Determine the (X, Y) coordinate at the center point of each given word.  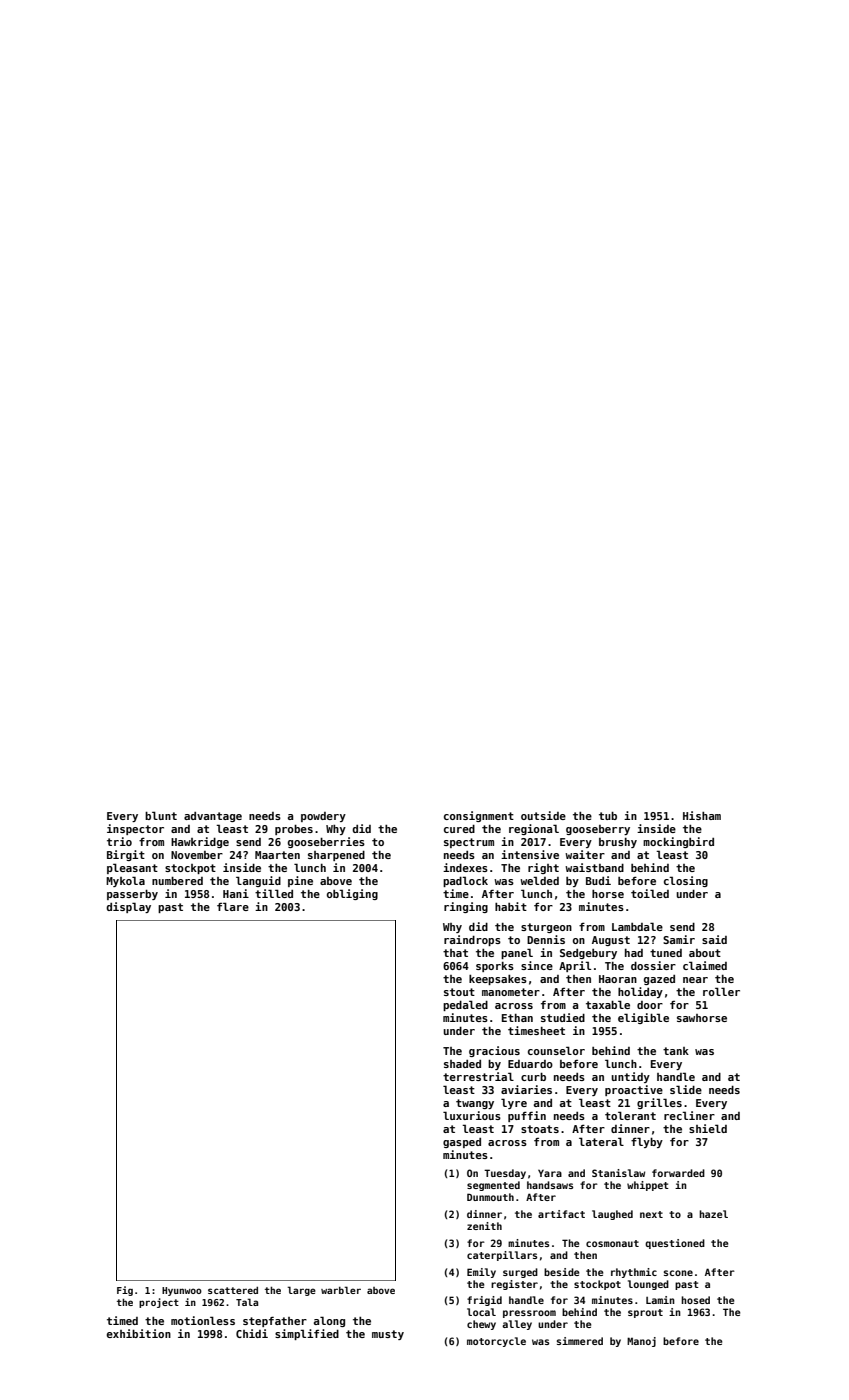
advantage (213, 817)
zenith (484, 1226)
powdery (323, 817)
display (128, 907)
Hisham (702, 815)
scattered (233, 1290)
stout (459, 992)
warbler (341, 1290)
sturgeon (546, 928)
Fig (125, 1291)
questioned (675, 1244)
